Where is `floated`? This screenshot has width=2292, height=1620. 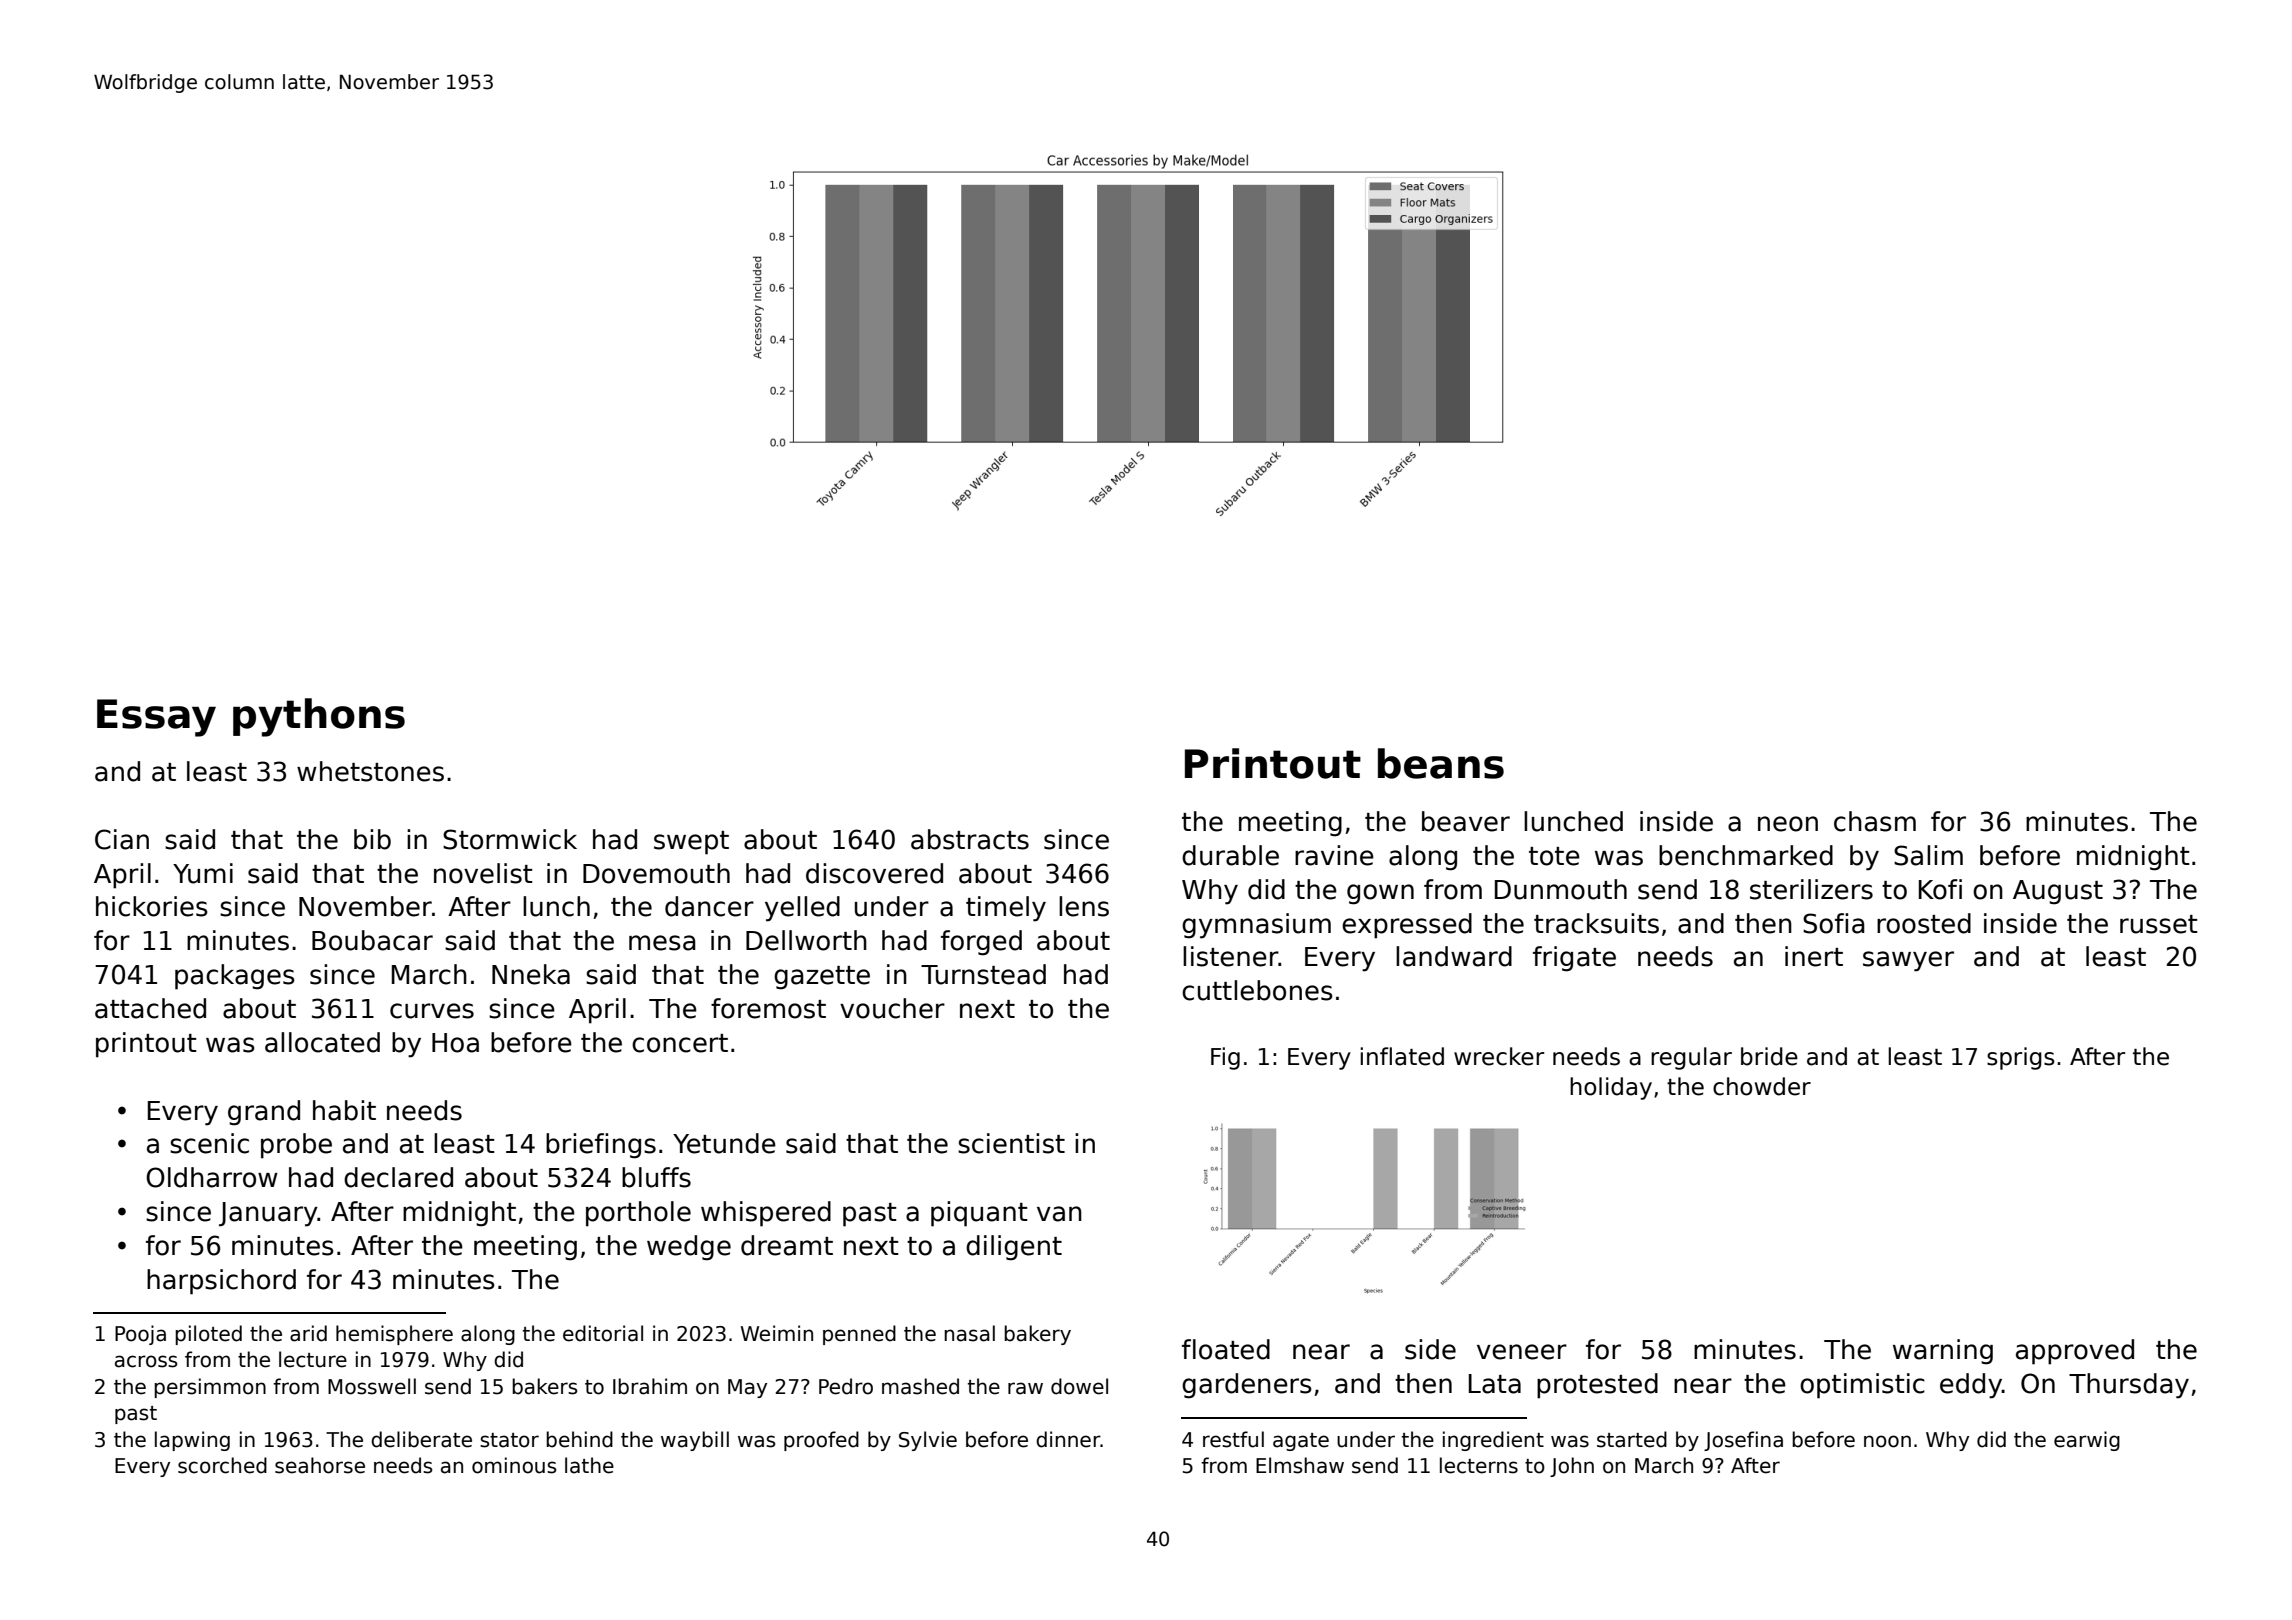 floated is located at coordinates (1226, 1349).
